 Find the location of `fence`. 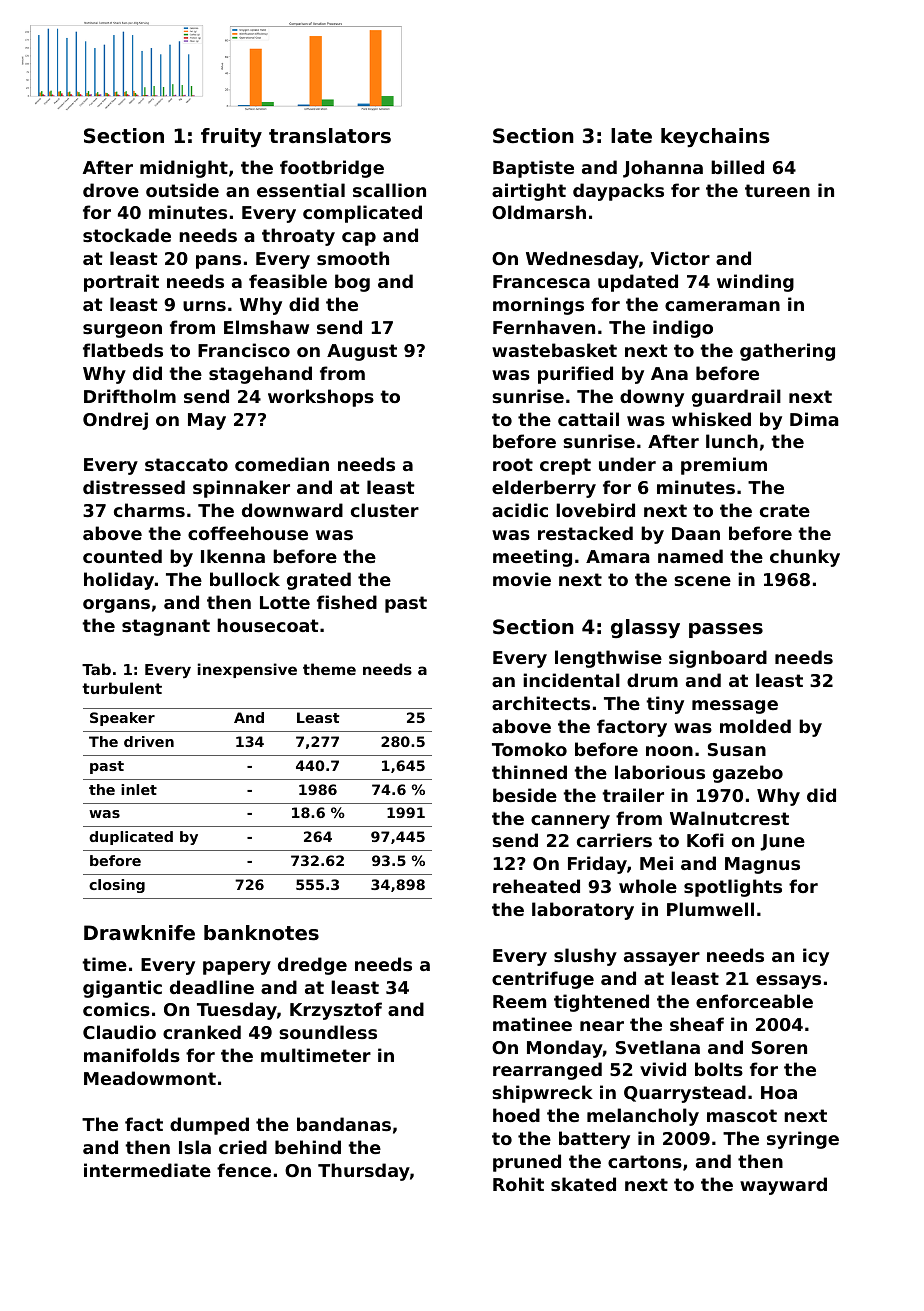

fence is located at coordinates (244, 1170).
